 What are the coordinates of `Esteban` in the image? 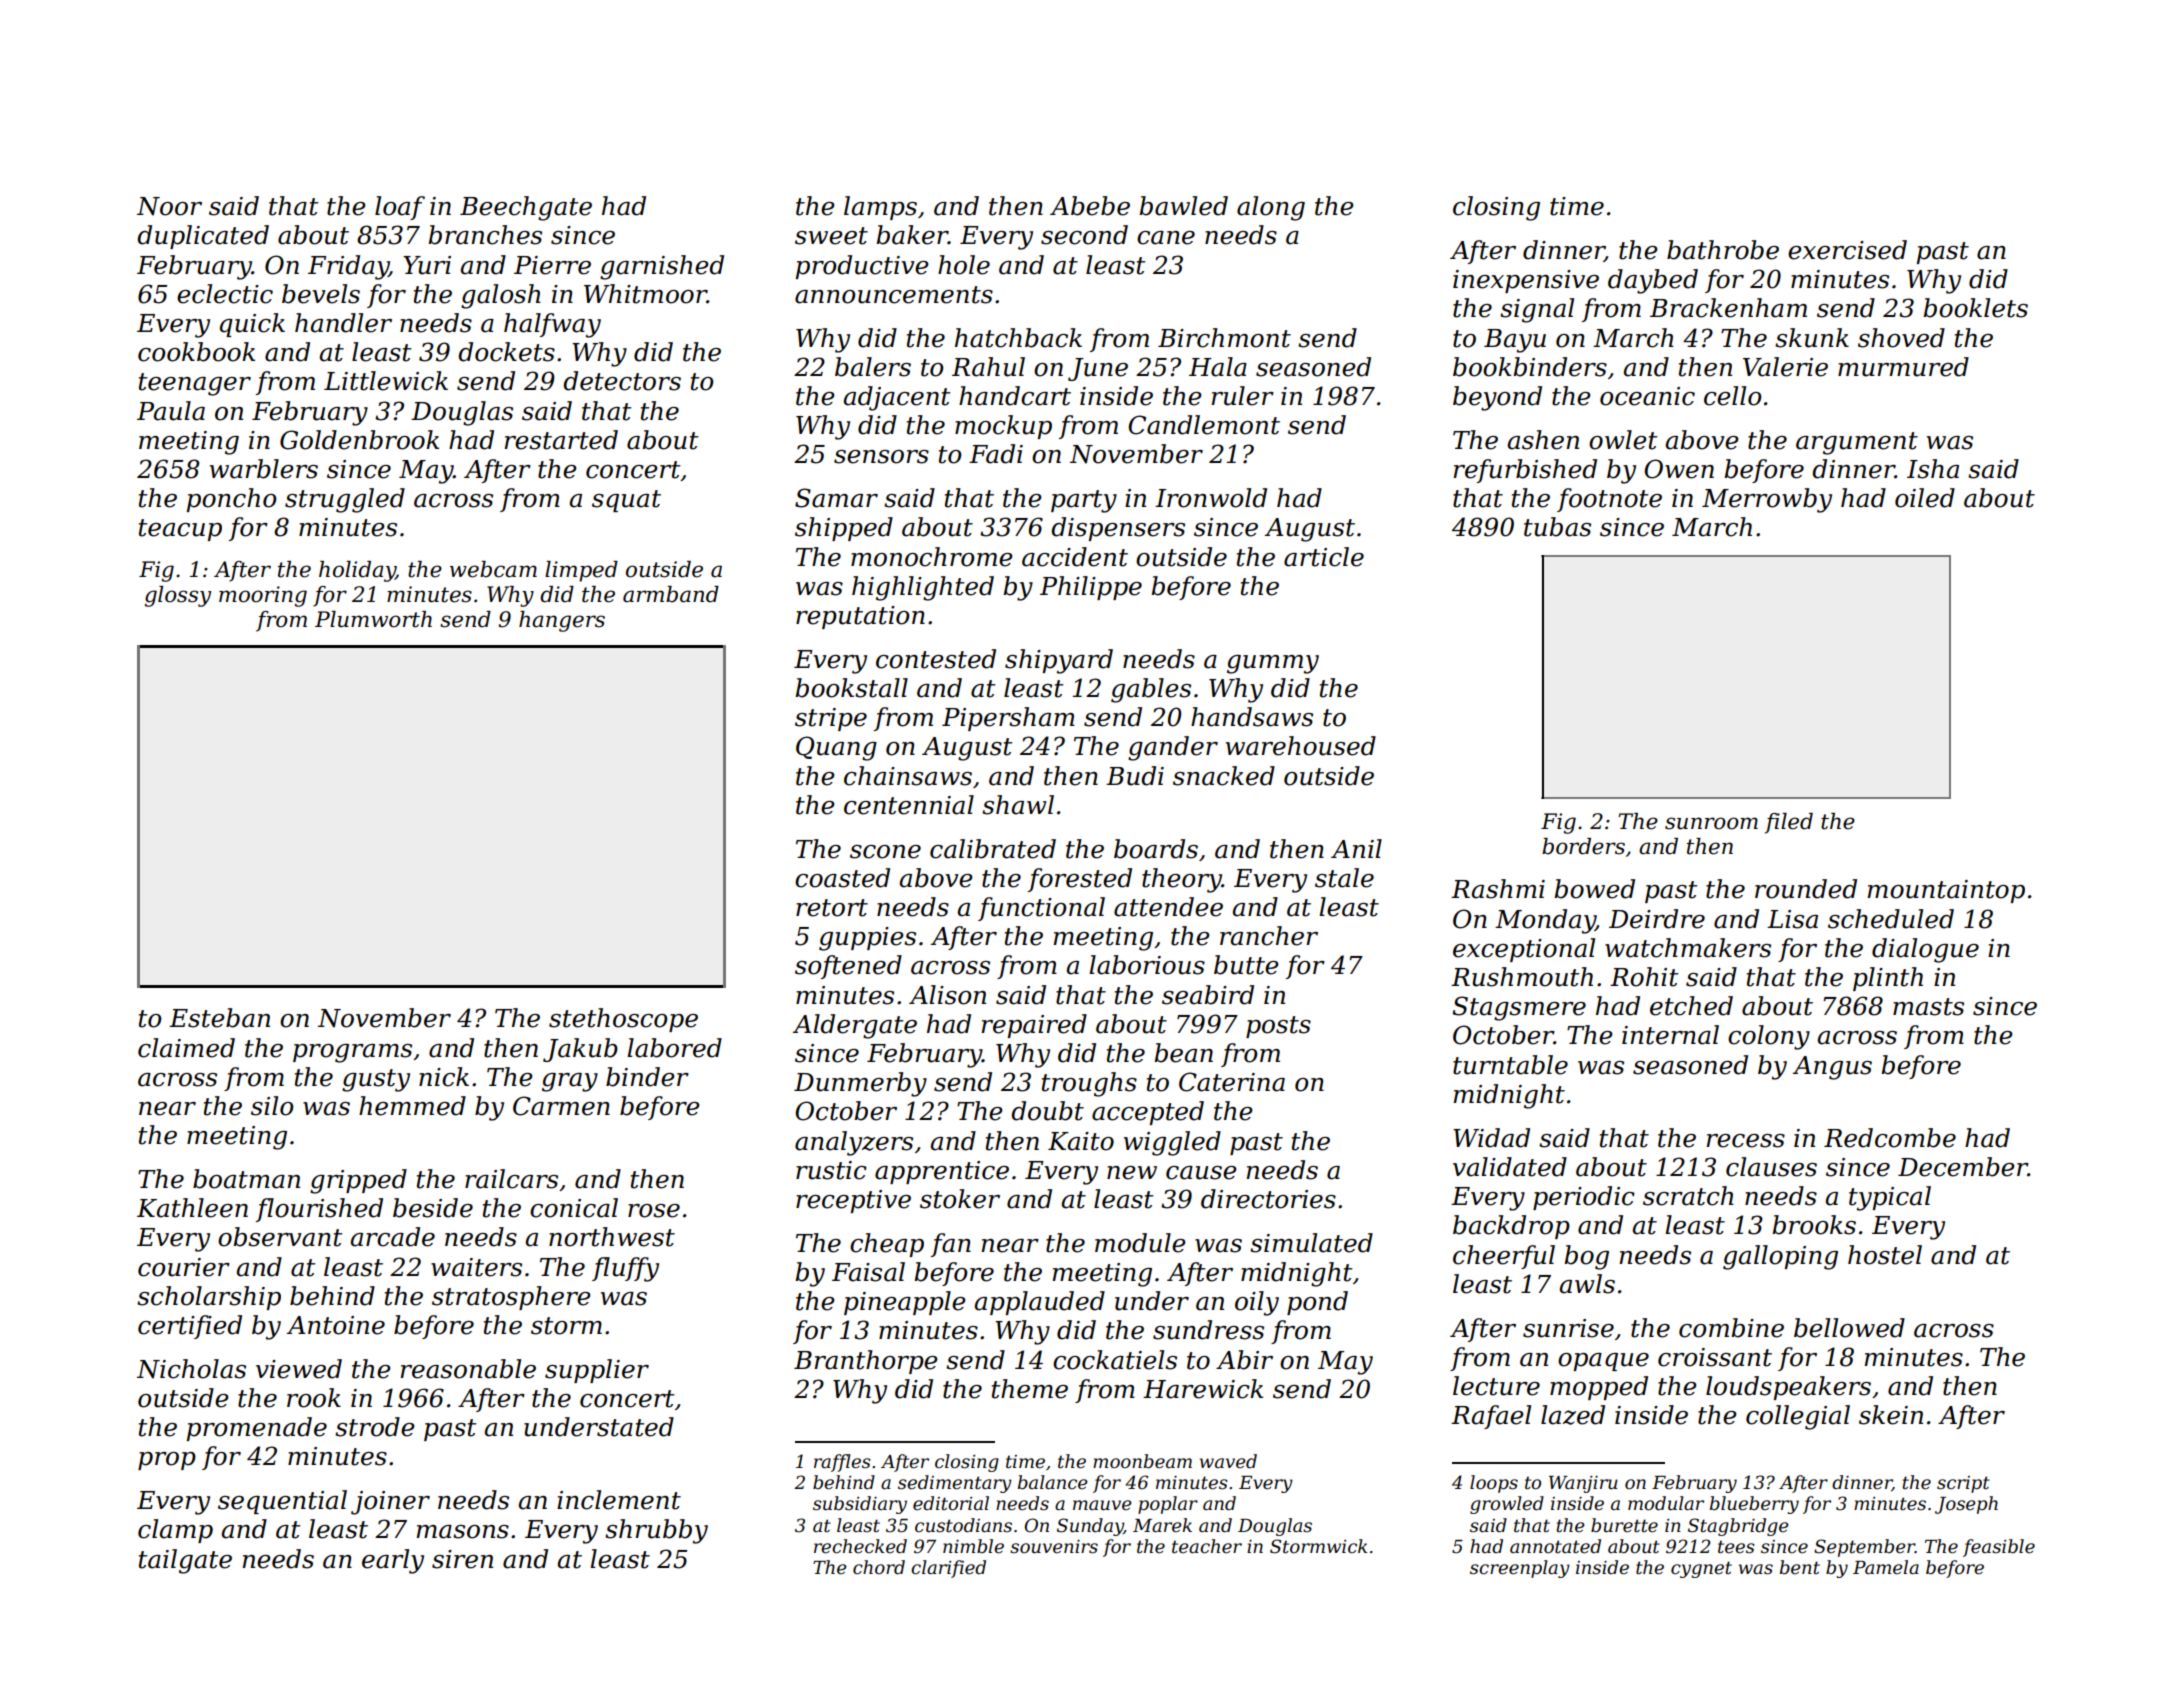 It's located at (219, 1018).
